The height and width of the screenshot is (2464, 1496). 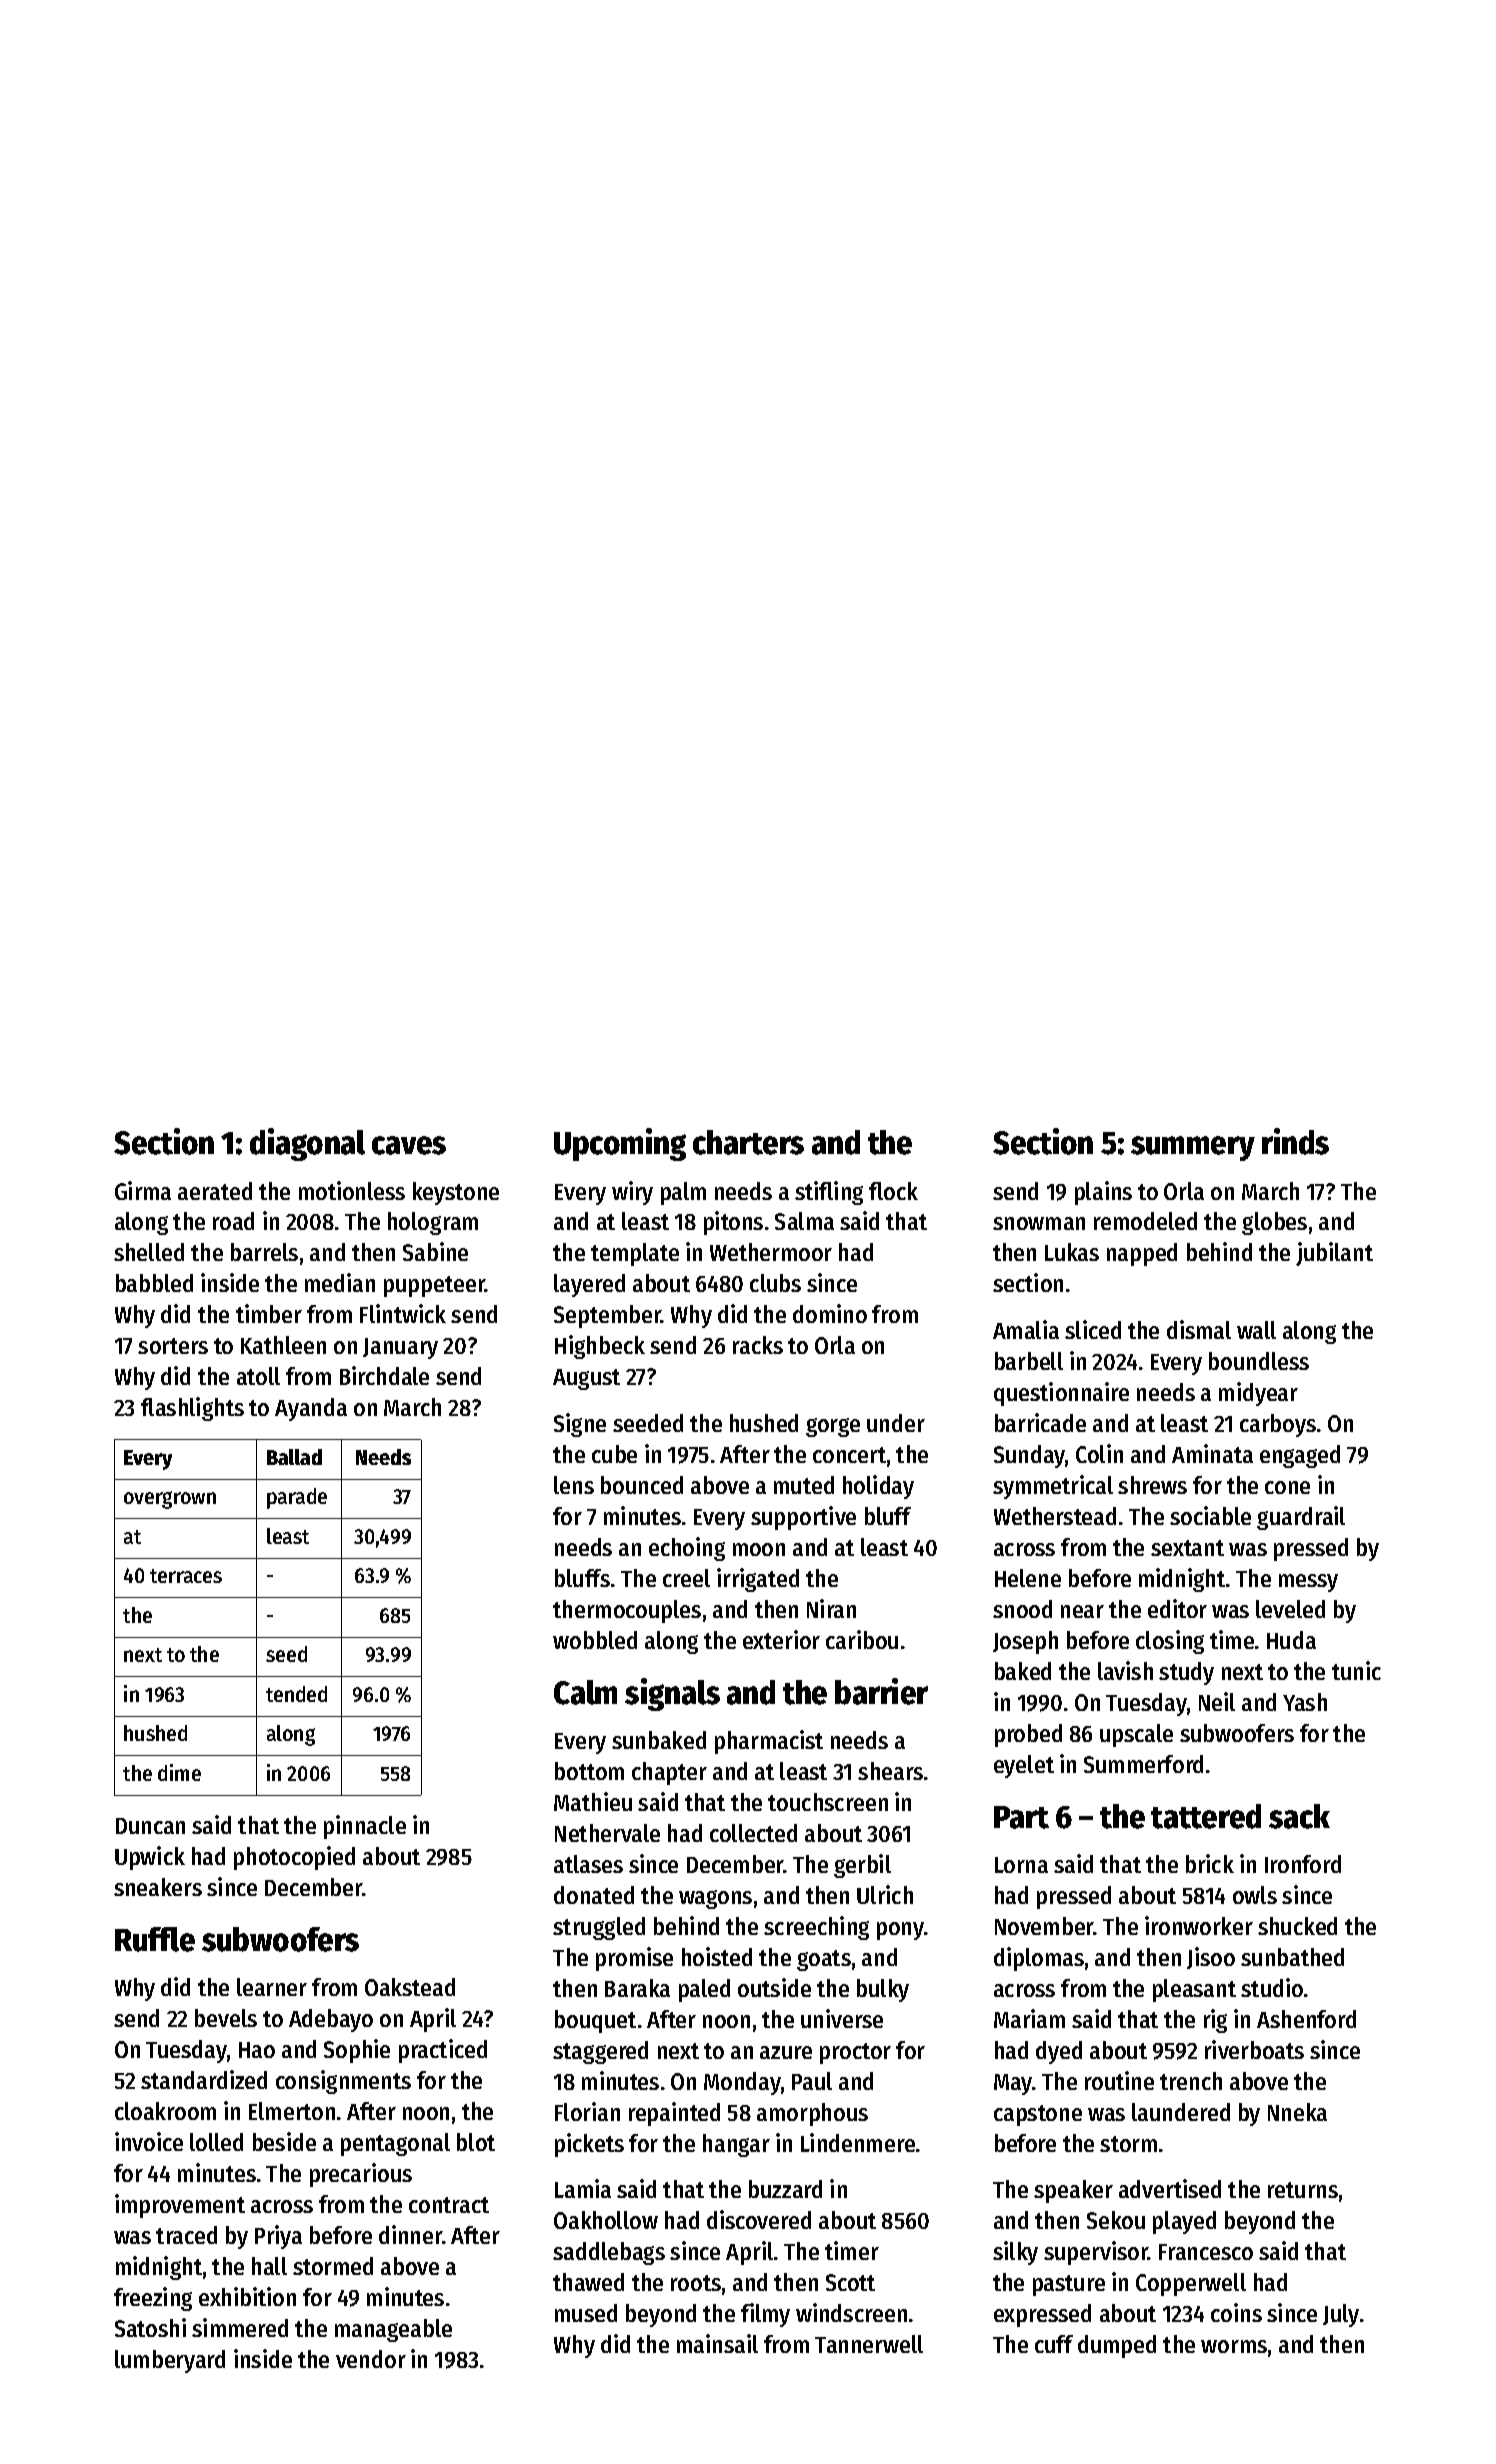 I want to click on concert, so click(x=849, y=1455).
